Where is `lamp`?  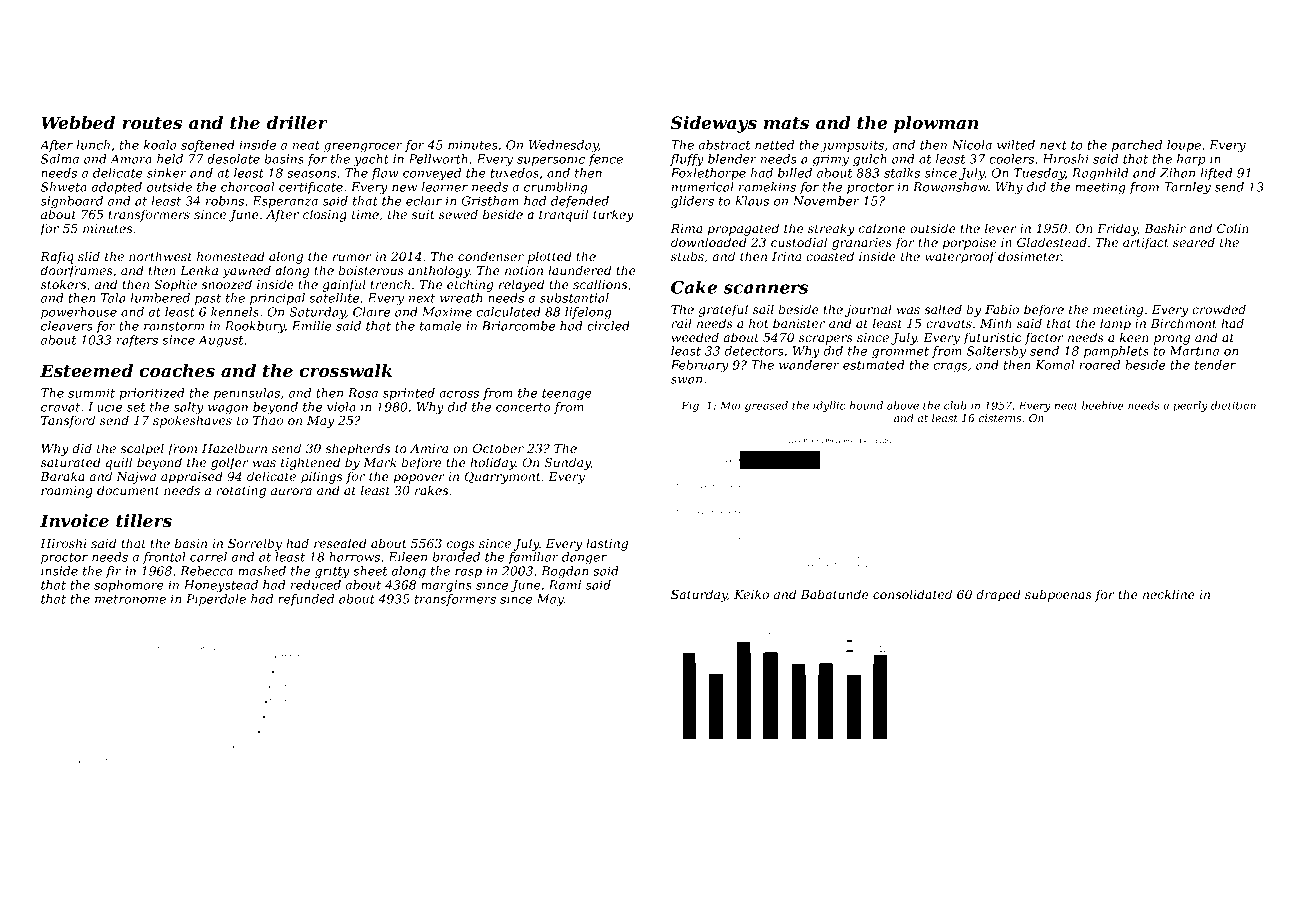 lamp is located at coordinates (1115, 324).
